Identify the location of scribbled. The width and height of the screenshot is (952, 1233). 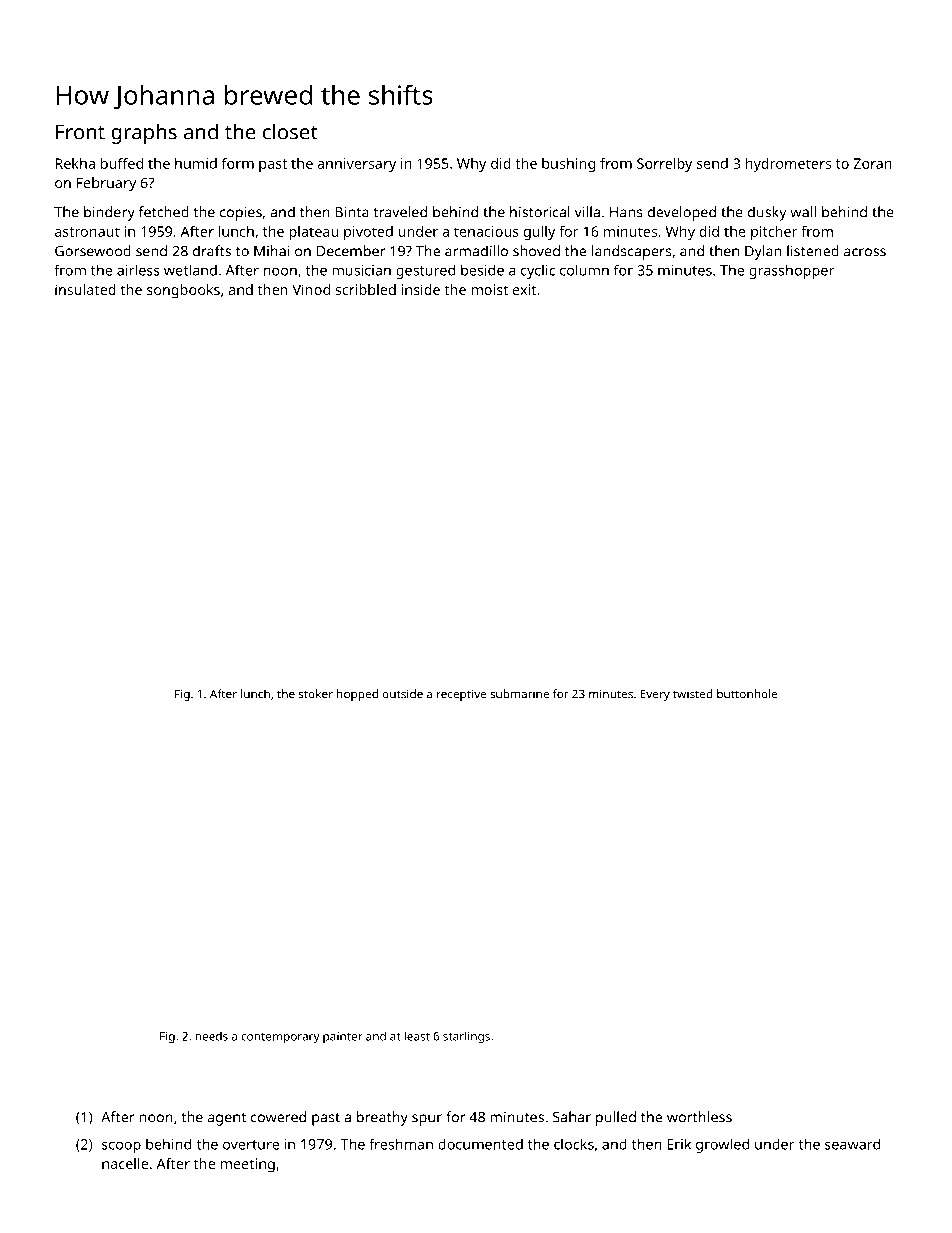
(366, 289).
